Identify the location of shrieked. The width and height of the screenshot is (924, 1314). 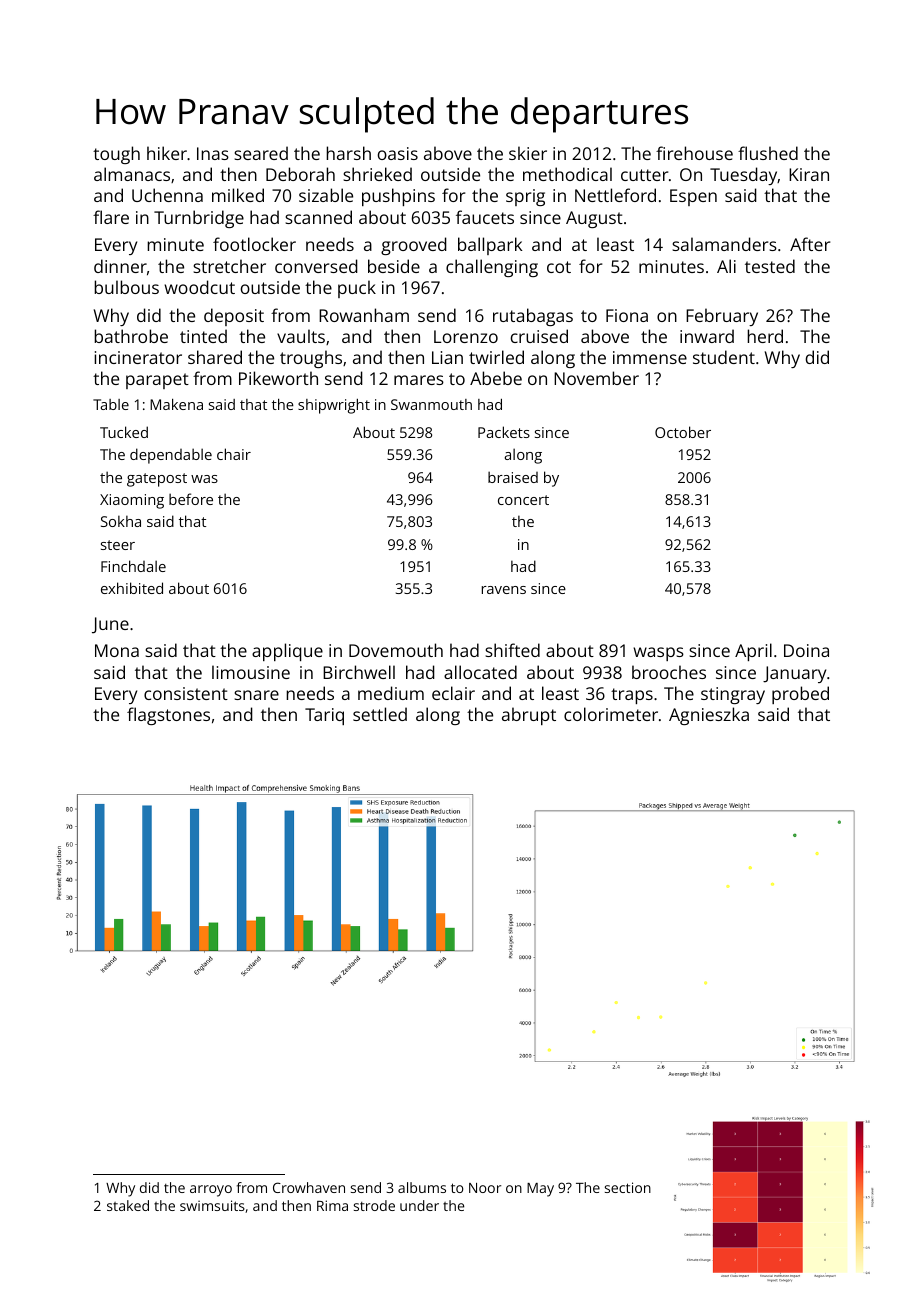
(377, 174).
